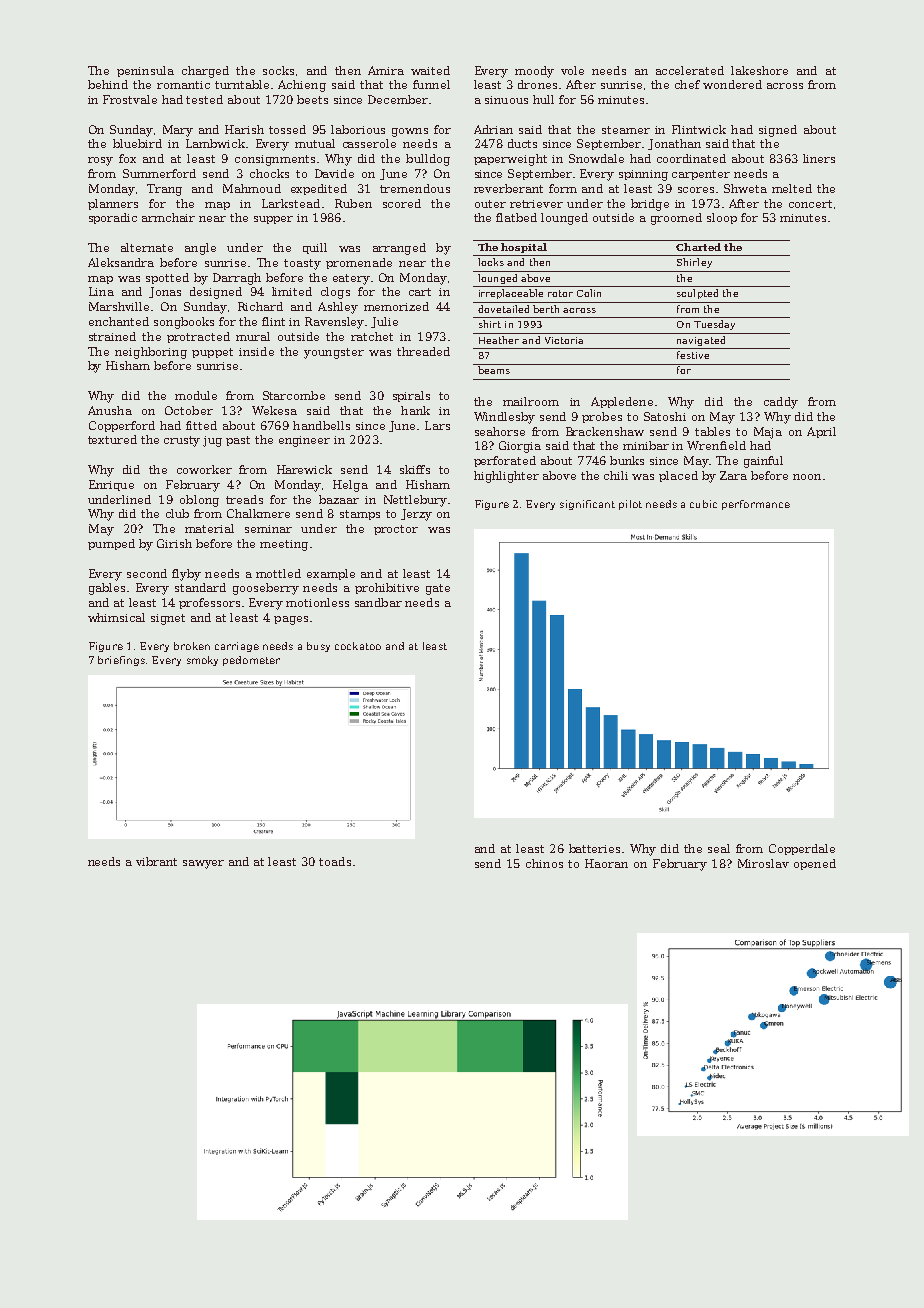 The height and width of the document is (1308, 924). Describe the element at coordinates (490, 204) in the document. I see `outer` at that location.
